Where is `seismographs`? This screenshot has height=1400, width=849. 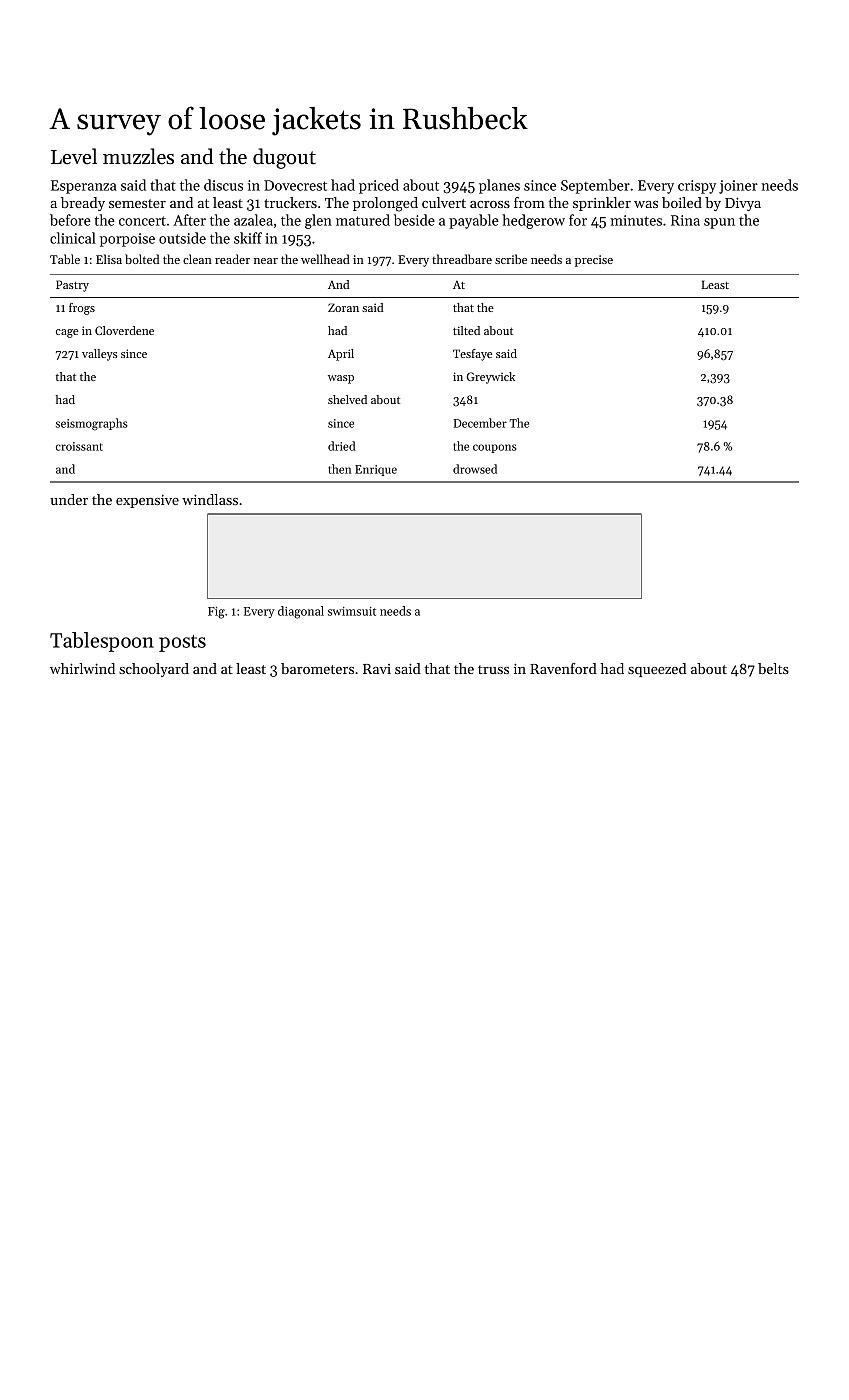
seismographs is located at coordinates (92, 424).
